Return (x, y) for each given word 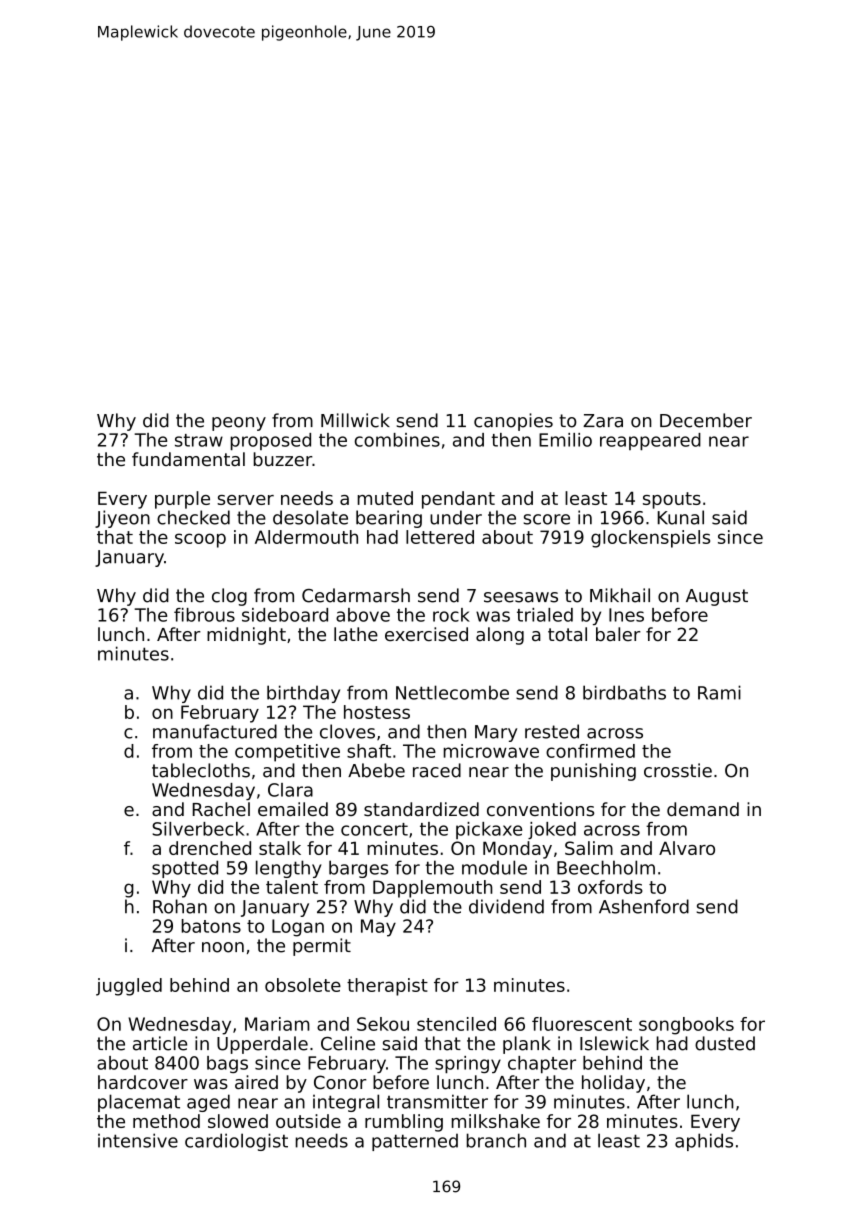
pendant (458, 500)
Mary (496, 733)
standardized (421, 809)
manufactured (215, 731)
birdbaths (624, 692)
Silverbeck (198, 829)
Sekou (383, 1024)
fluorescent (582, 1024)
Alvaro (687, 848)
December (706, 420)
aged (208, 1103)
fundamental (188, 459)
